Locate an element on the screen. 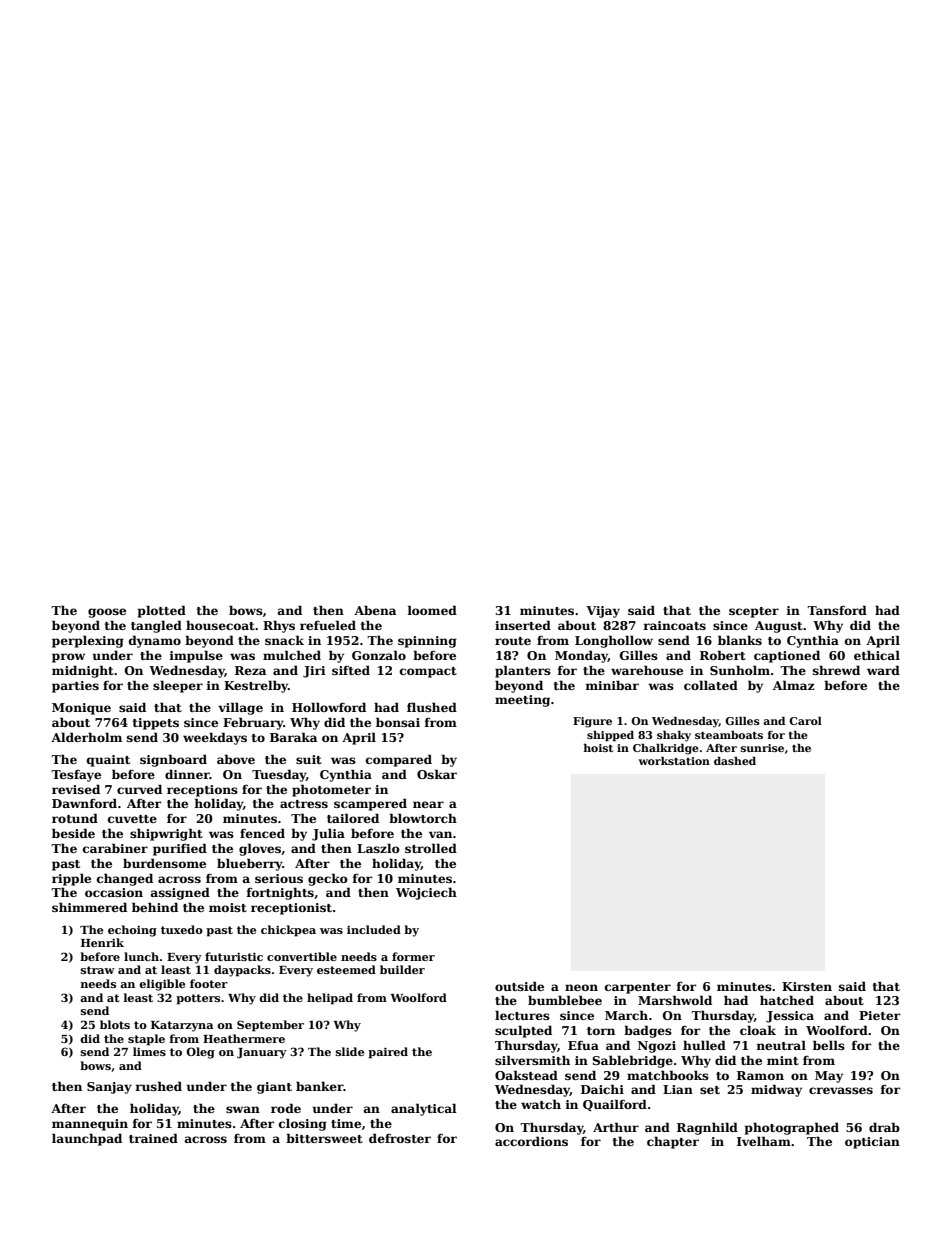  Oskar is located at coordinates (437, 774).
